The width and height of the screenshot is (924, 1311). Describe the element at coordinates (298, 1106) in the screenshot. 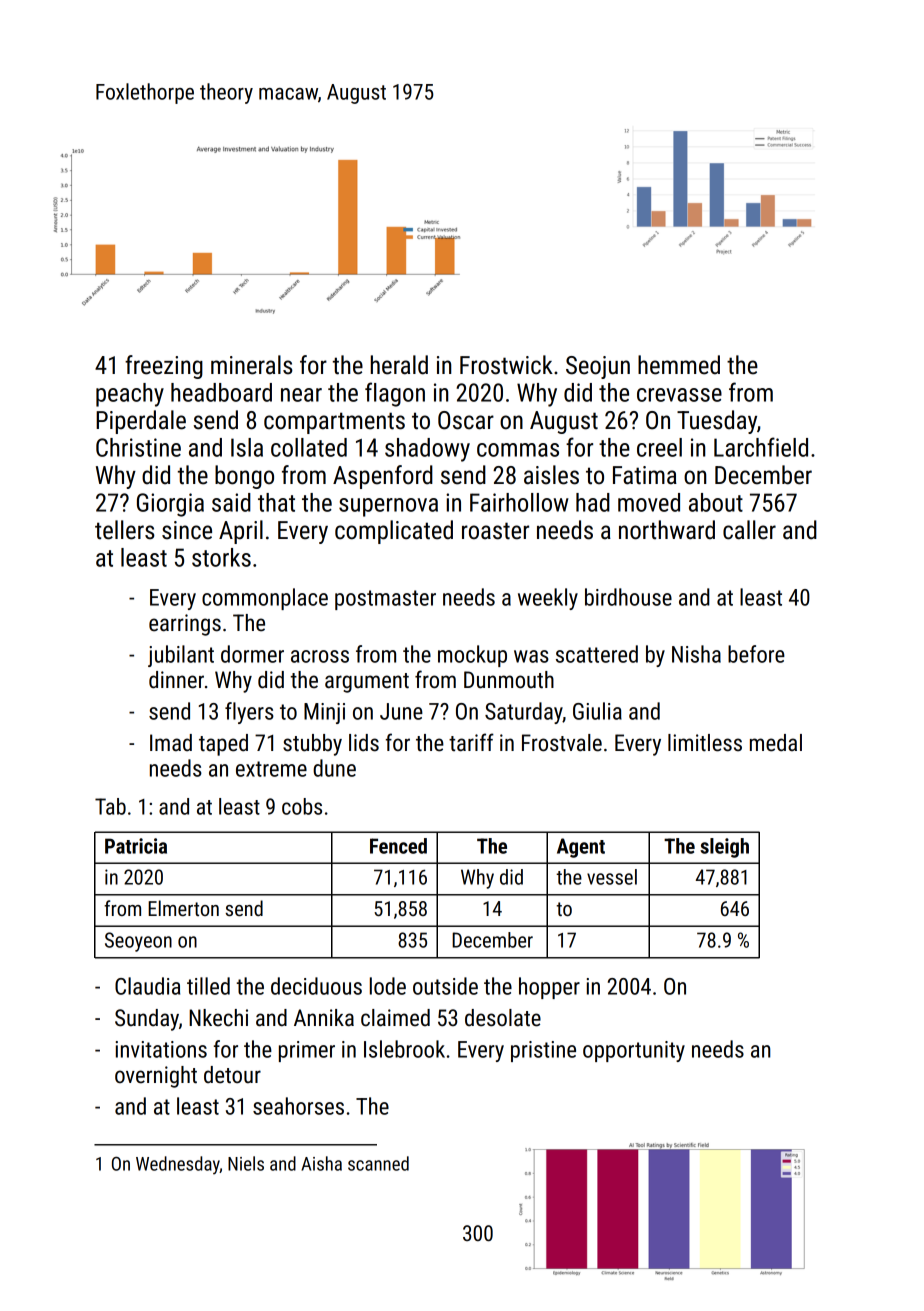

I see `seahorses` at that location.
